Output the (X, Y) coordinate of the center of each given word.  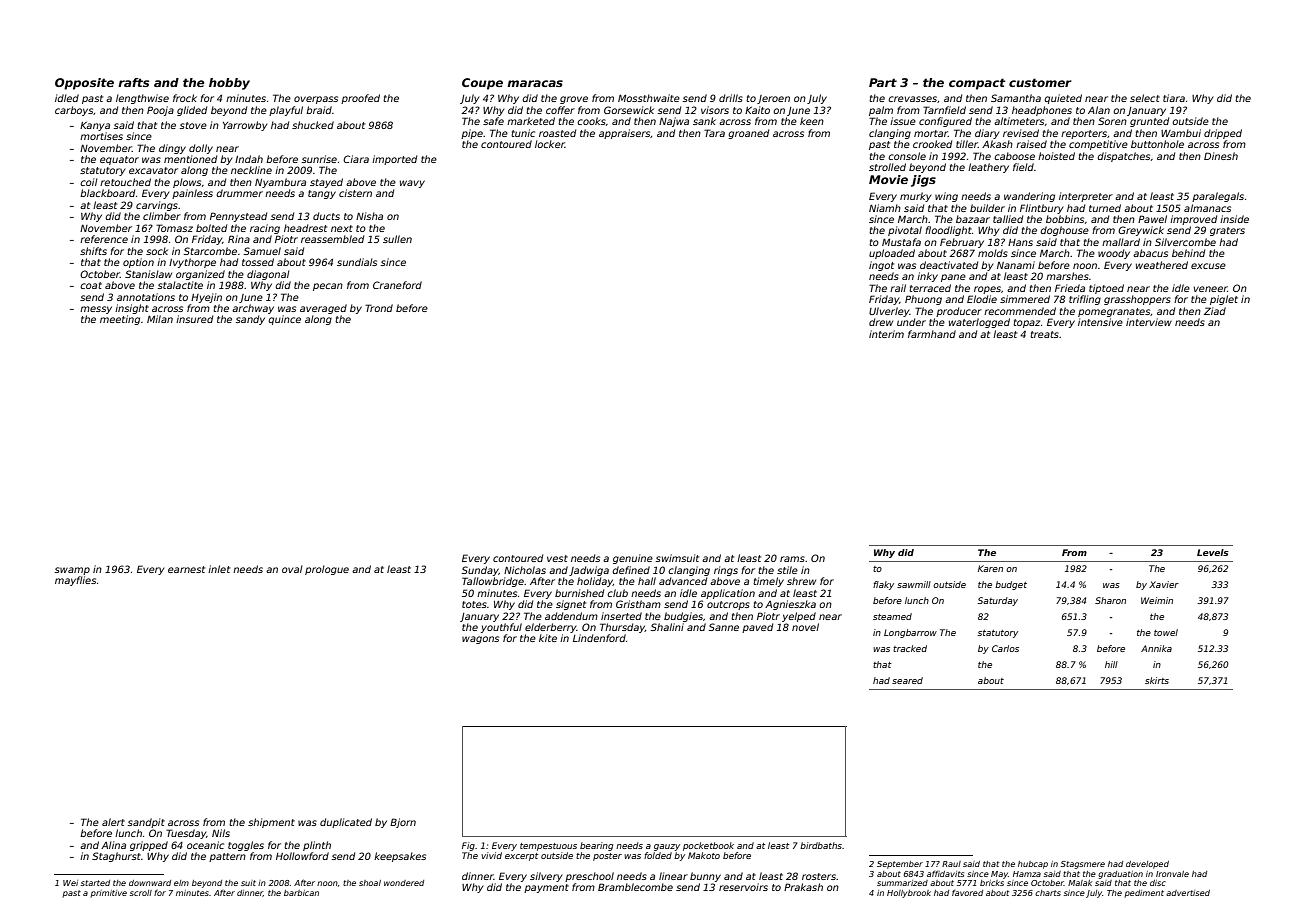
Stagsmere (1083, 865)
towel (1166, 632)
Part (883, 82)
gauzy (667, 847)
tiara (1174, 98)
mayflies (75, 581)
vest (557, 558)
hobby (229, 84)
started (95, 883)
